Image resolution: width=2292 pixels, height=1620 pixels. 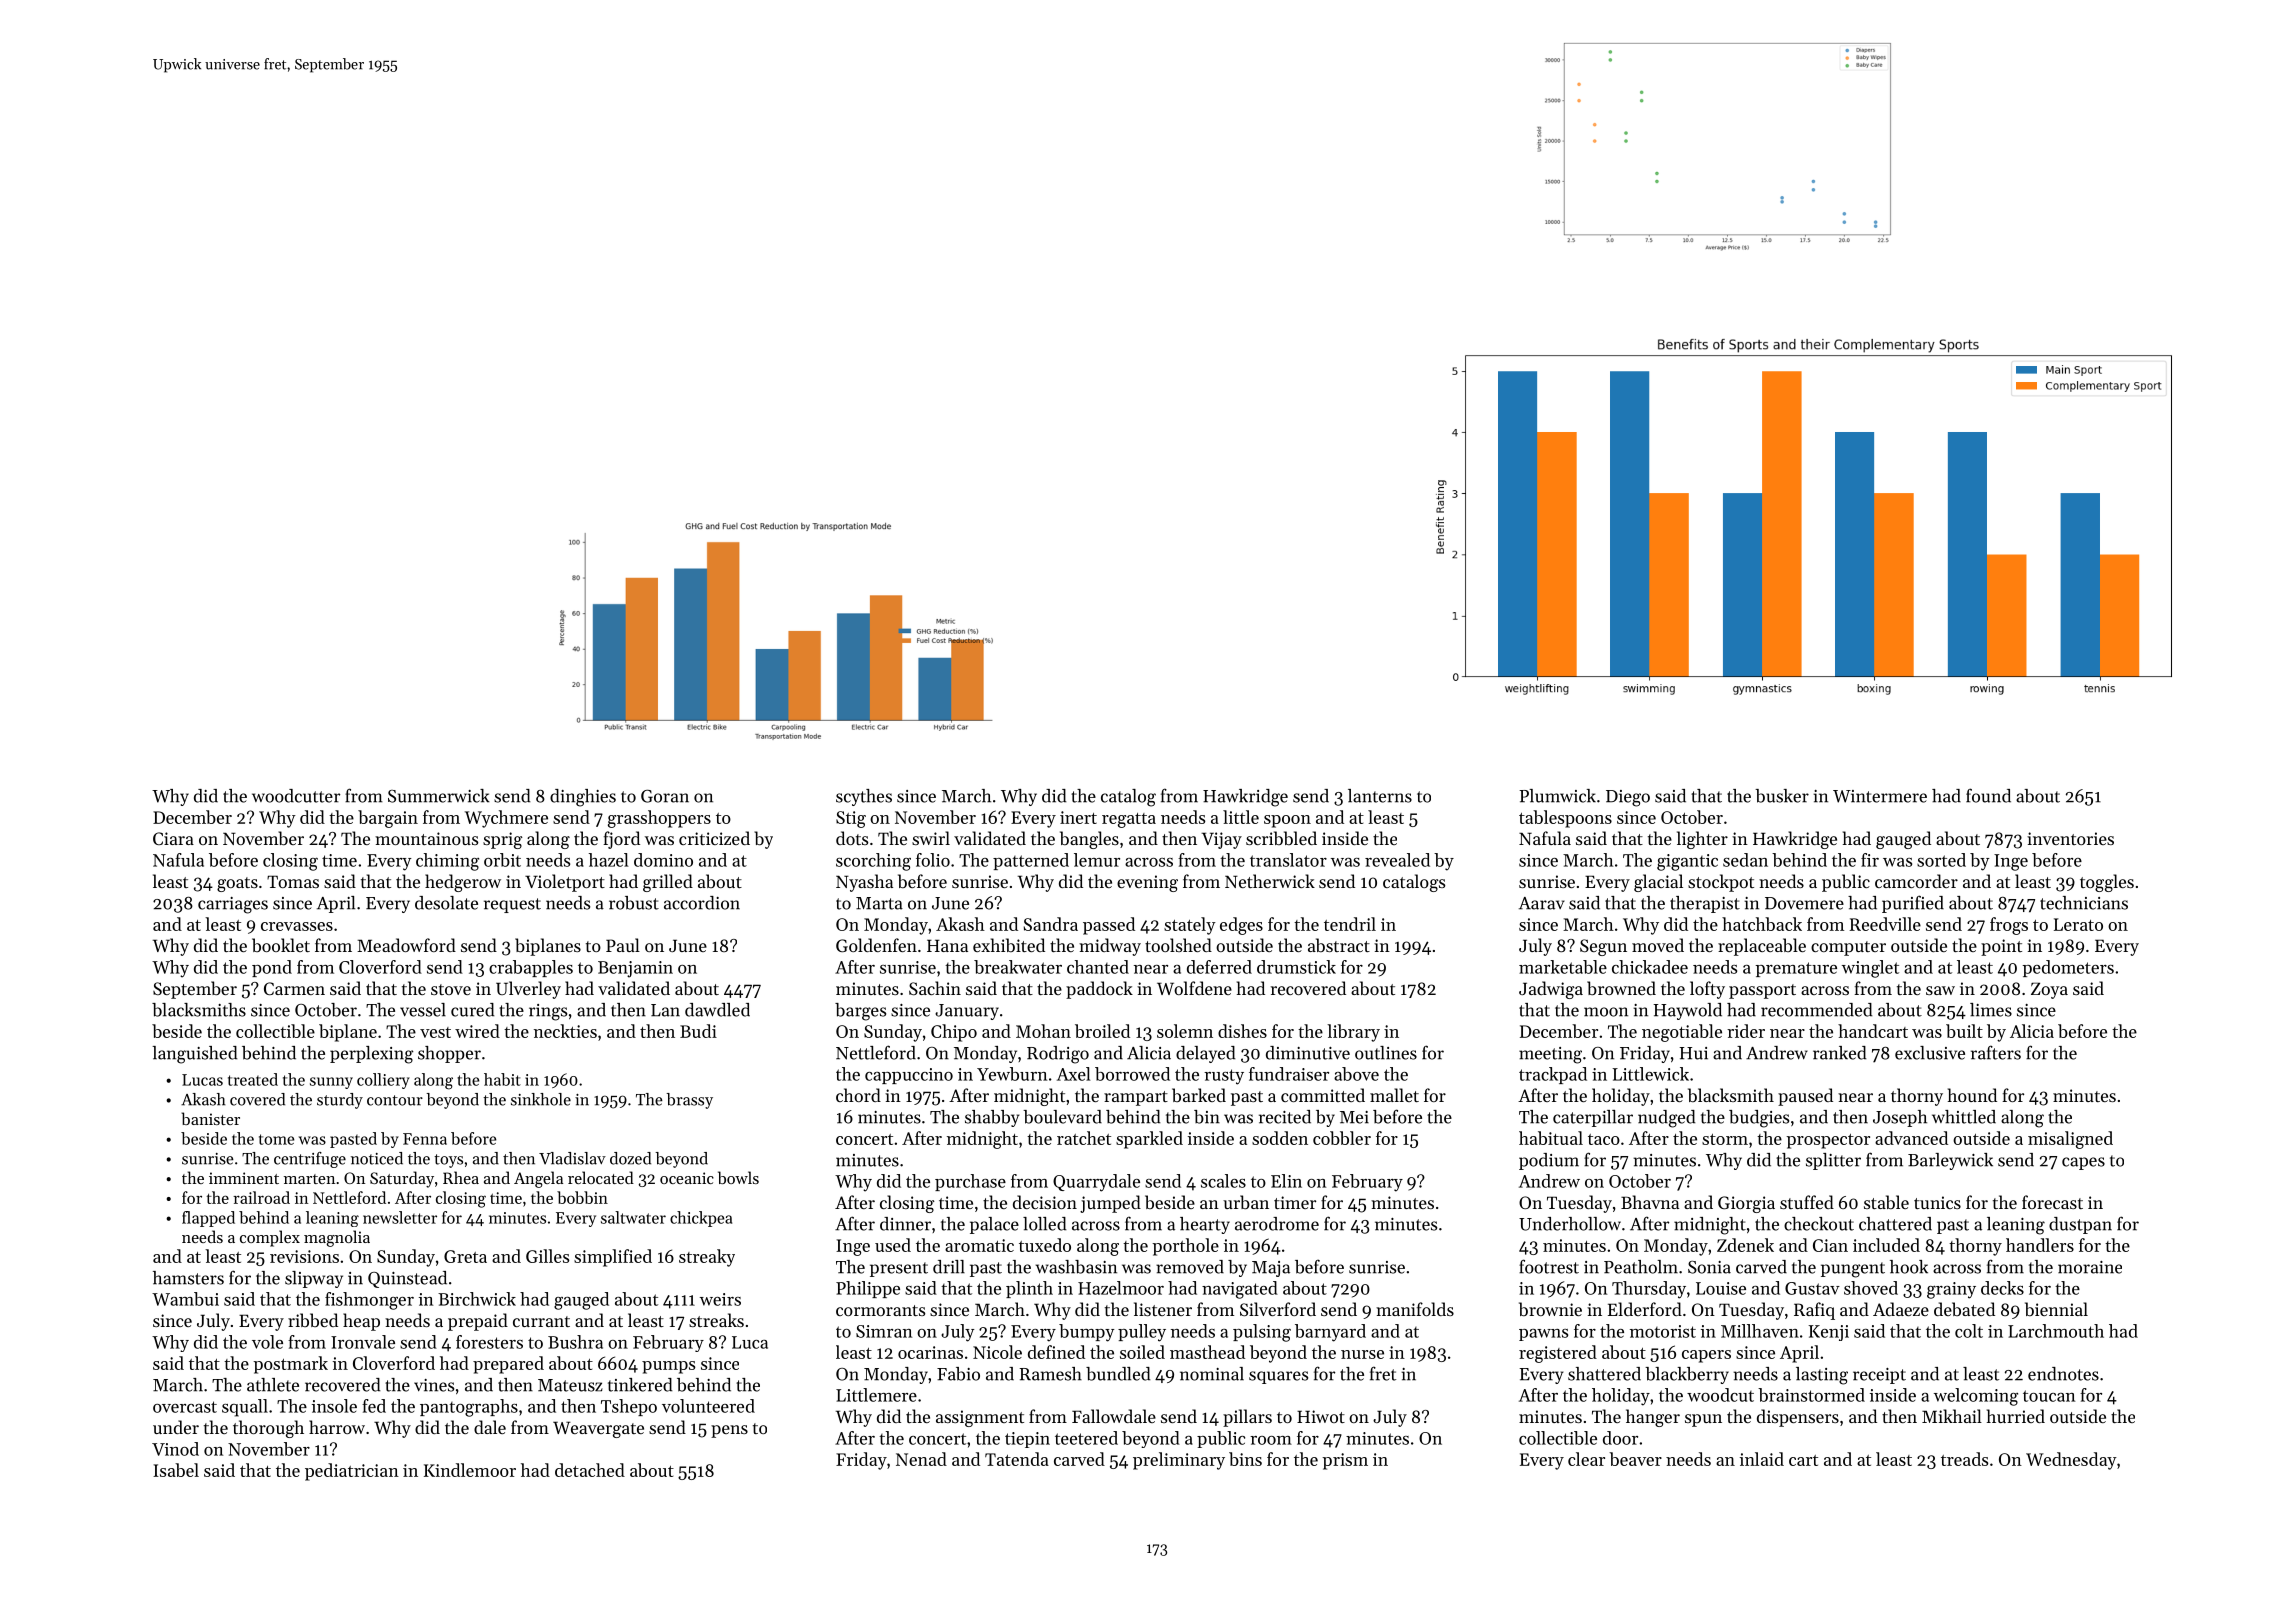 What do you see at coordinates (297, 926) in the screenshot?
I see `crevasses` at bounding box center [297, 926].
